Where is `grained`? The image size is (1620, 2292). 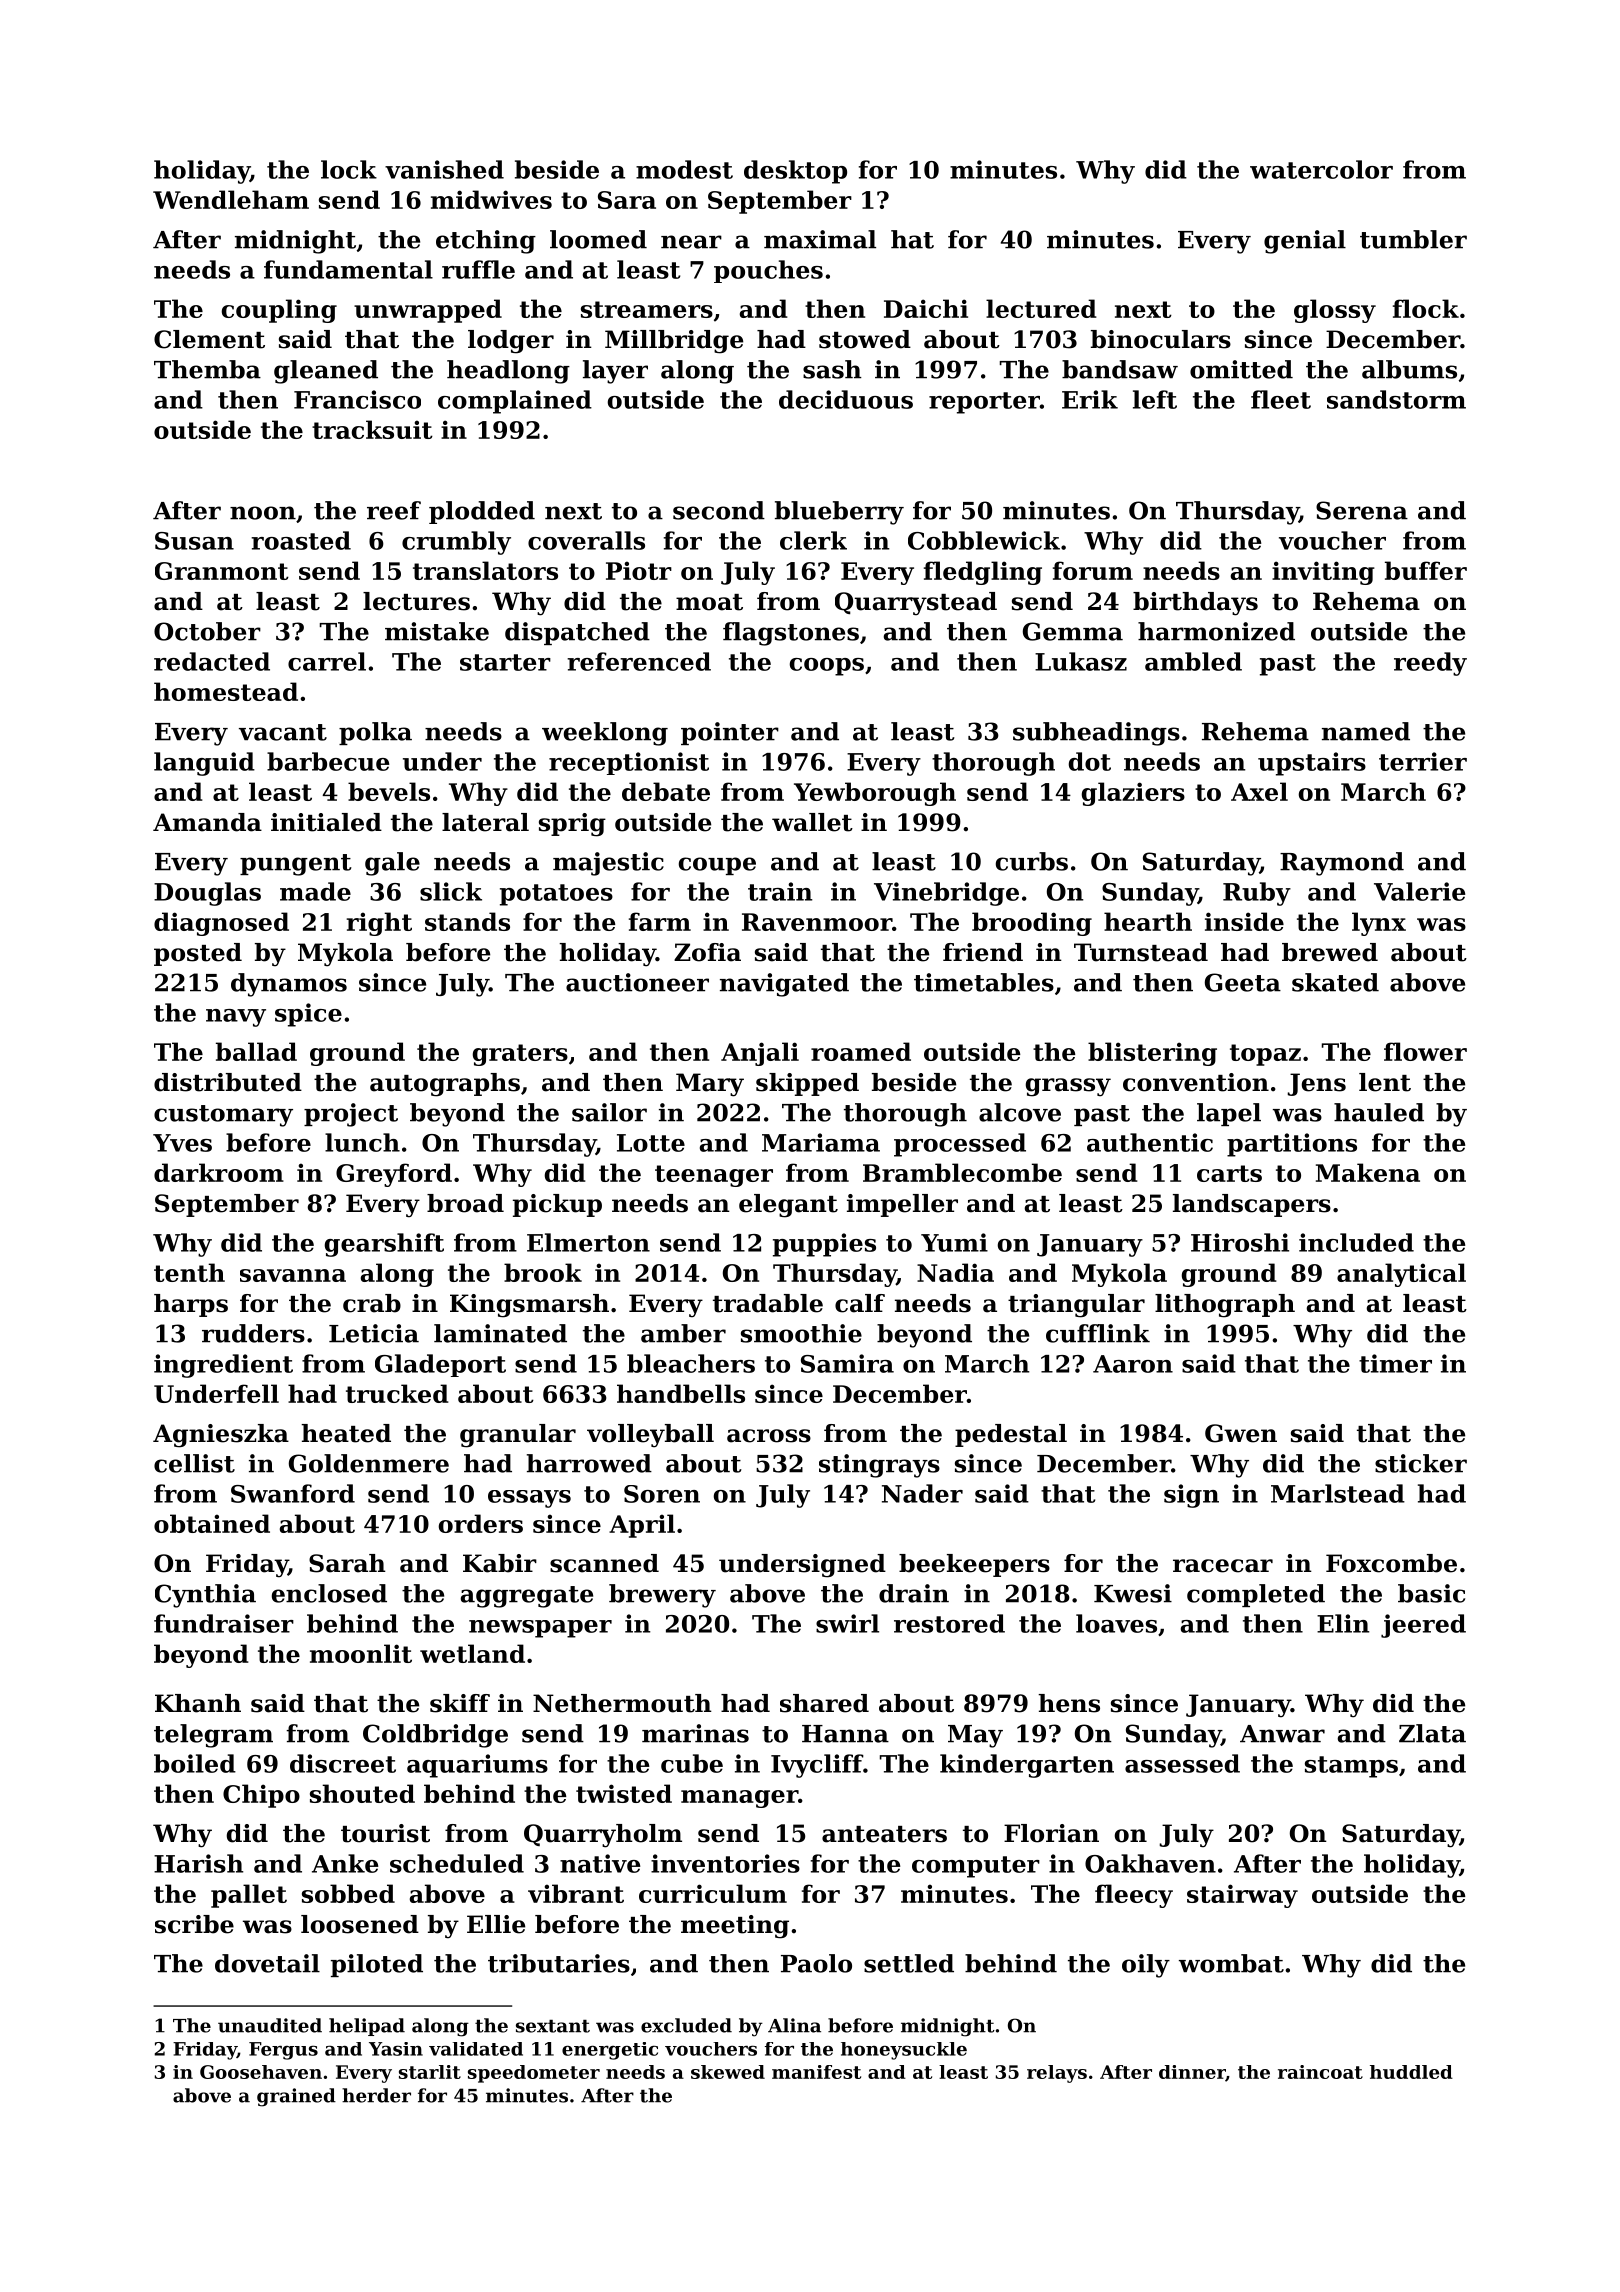
grained is located at coordinates (296, 2097).
